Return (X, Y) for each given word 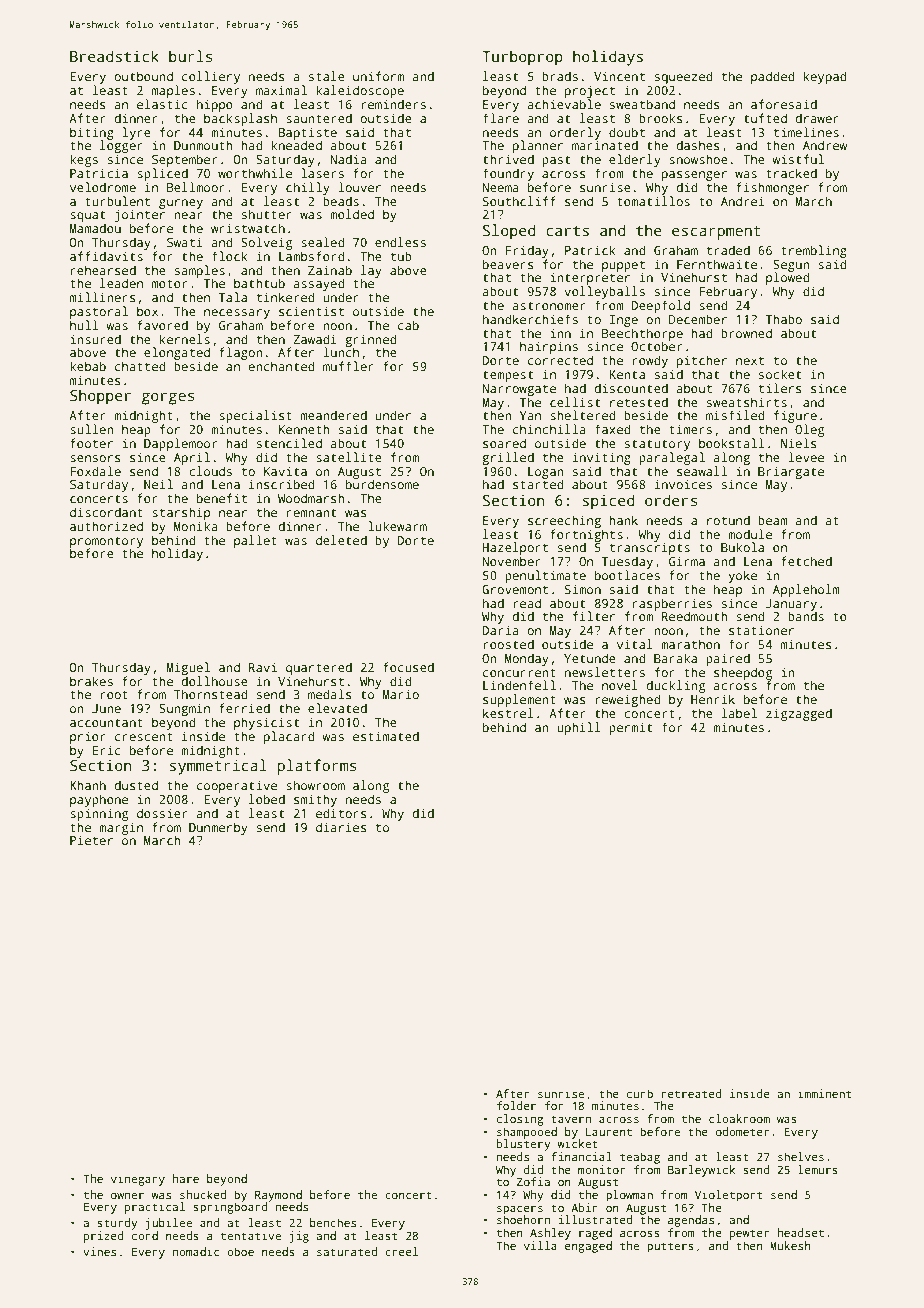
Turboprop (522, 58)
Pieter (91, 840)
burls (191, 56)
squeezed (684, 77)
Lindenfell (519, 685)
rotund (728, 520)
